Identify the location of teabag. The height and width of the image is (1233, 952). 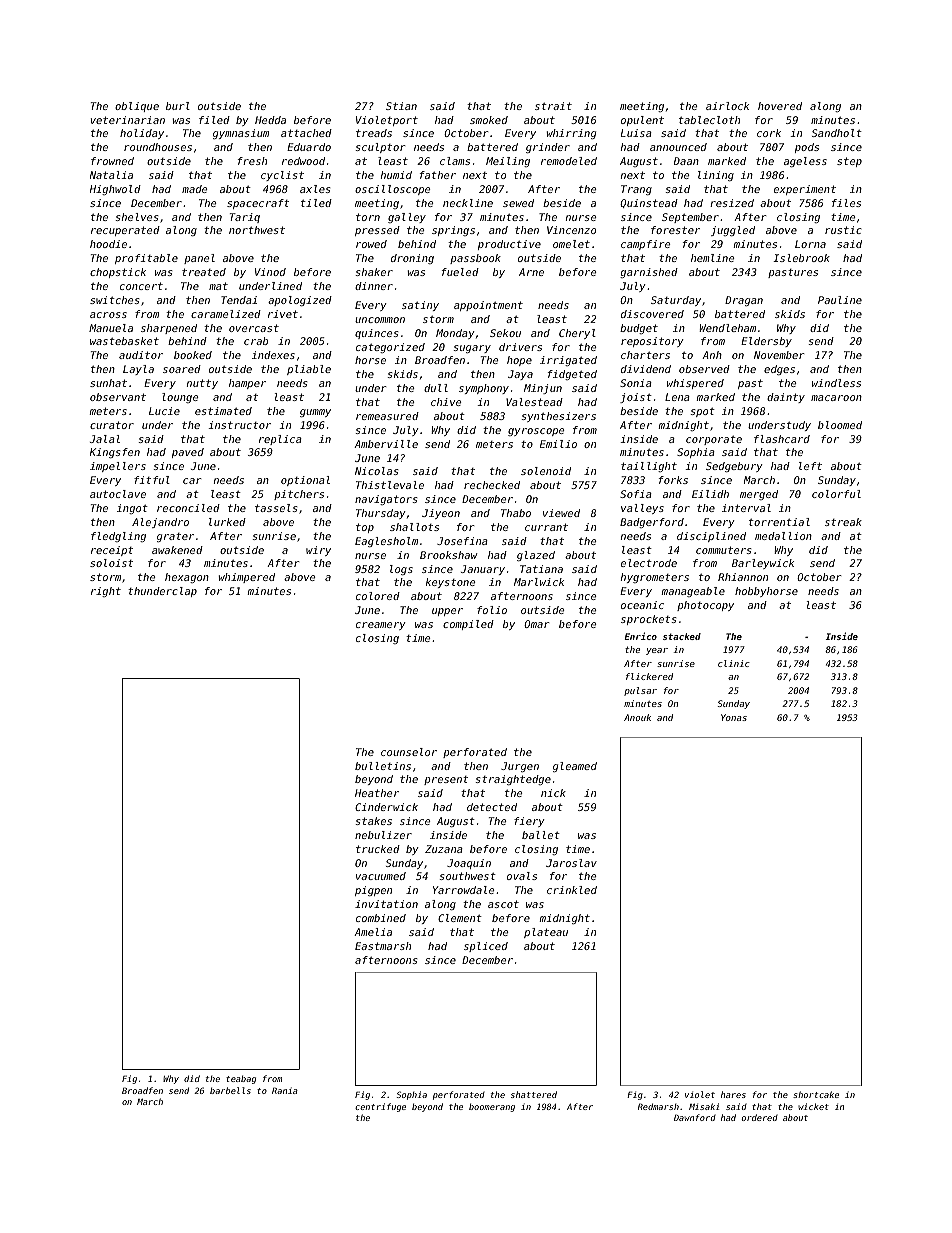
(241, 1079).
